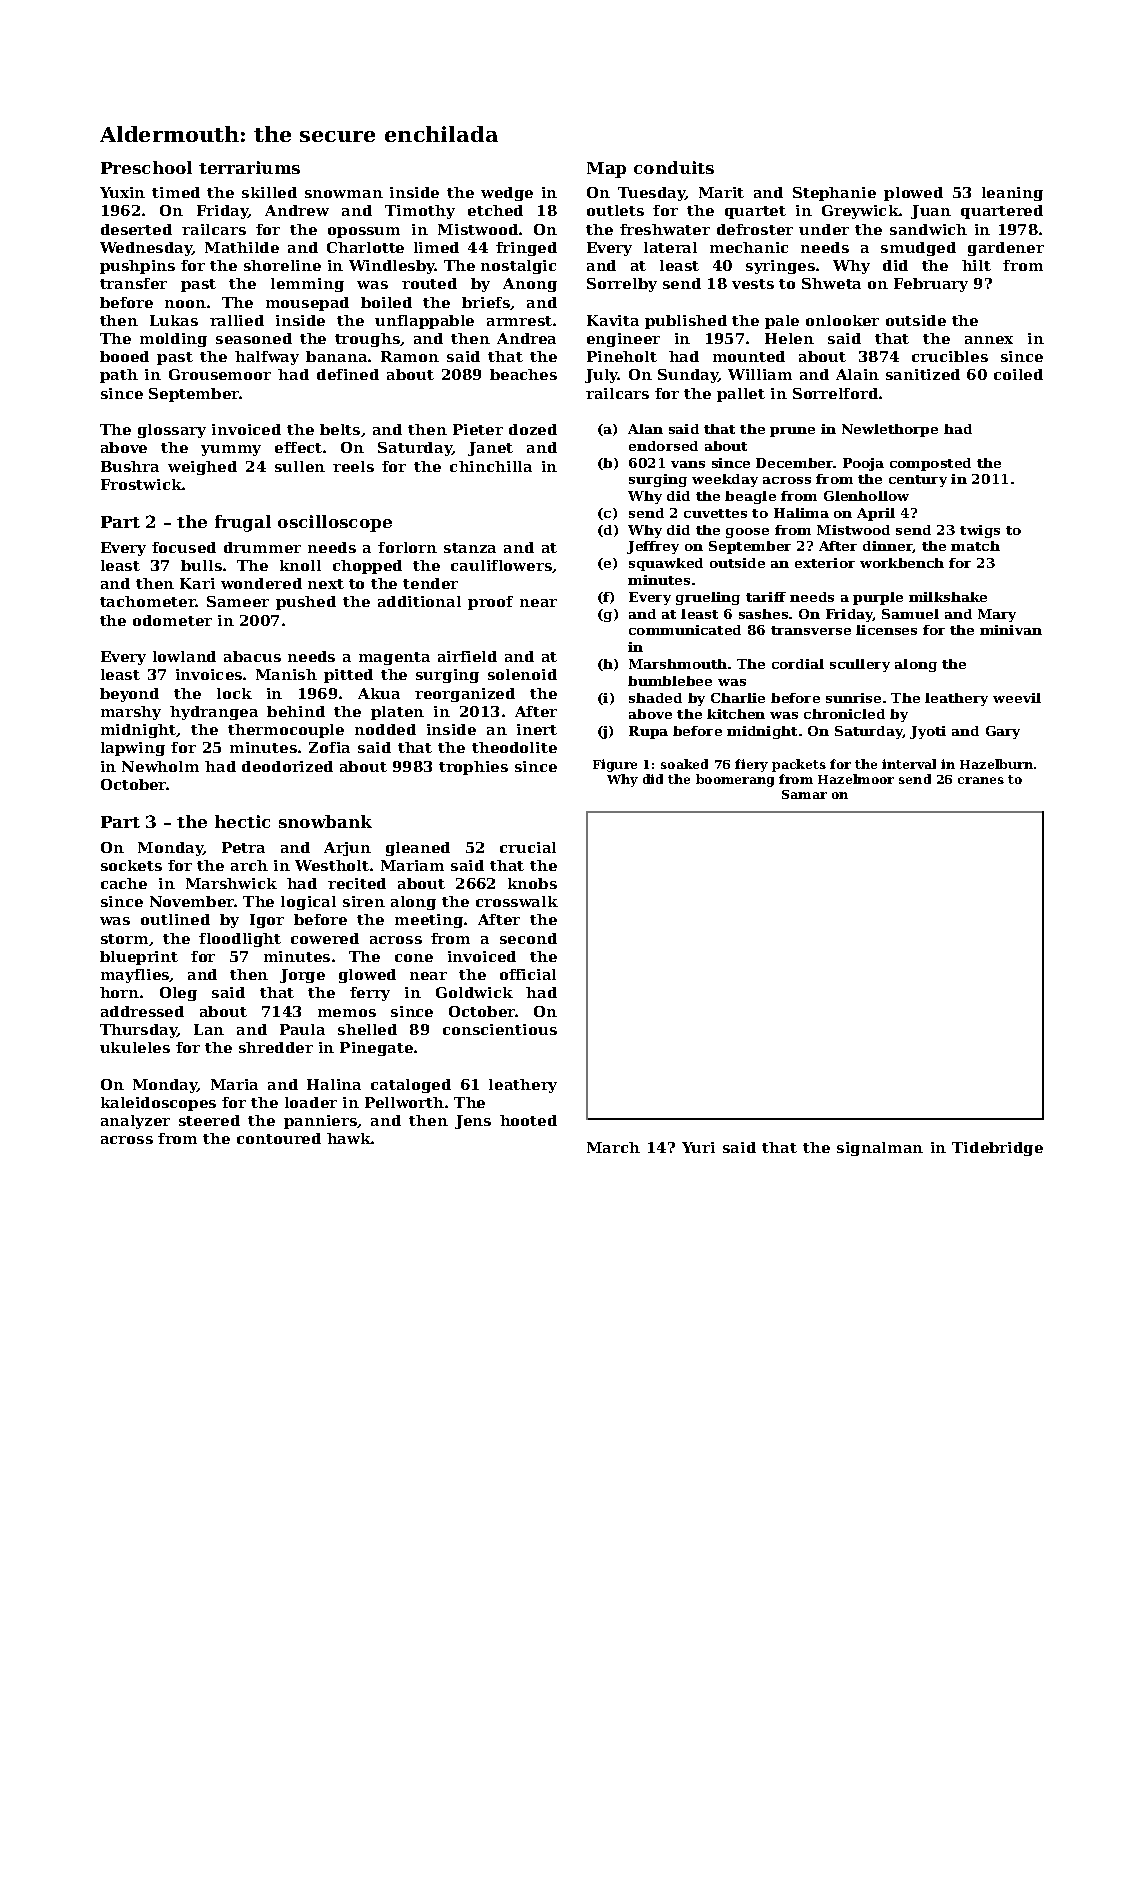  Describe the element at coordinates (320, 1122) in the screenshot. I see `panniers` at that location.
